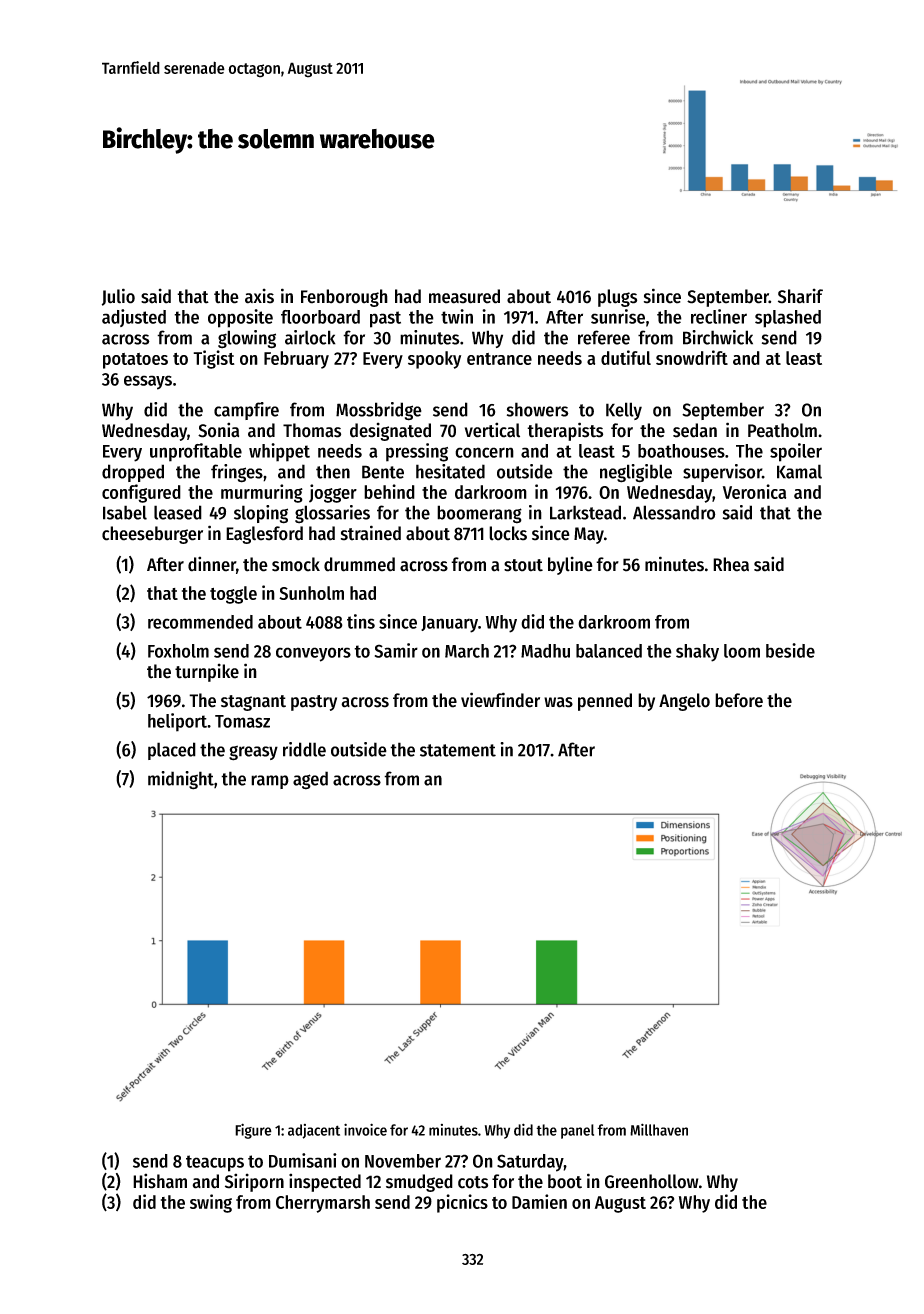 Image resolution: width=924 pixels, height=1314 pixels. What do you see at coordinates (365, 1129) in the image?
I see `invoice` at bounding box center [365, 1129].
